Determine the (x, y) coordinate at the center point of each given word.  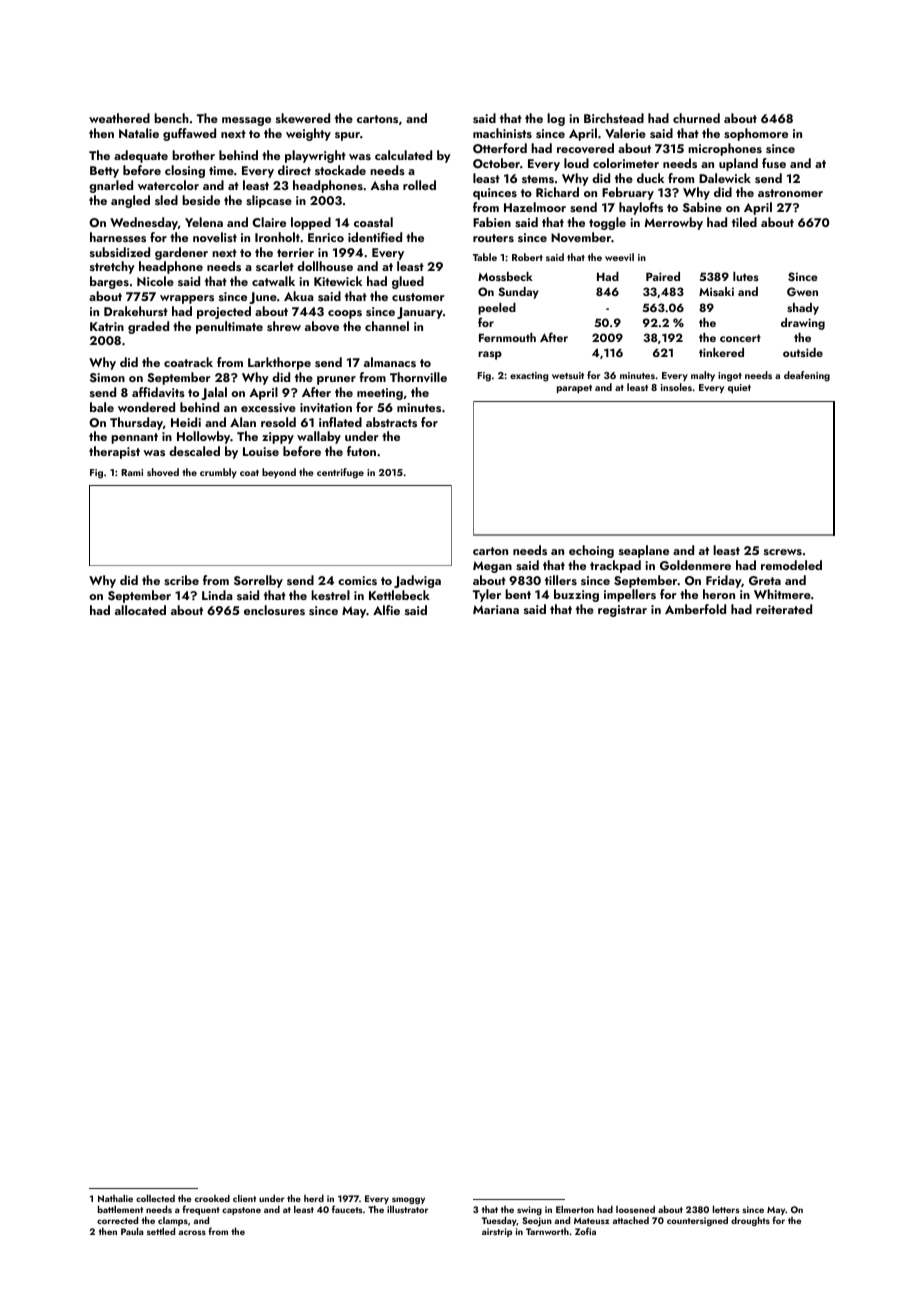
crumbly (218, 473)
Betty (104, 172)
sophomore (756, 134)
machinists (502, 133)
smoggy (408, 1200)
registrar (622, 611)
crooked (212, 1198)
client (244, 1198)
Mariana (496, 609)
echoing (591, 551)
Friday (723, 581)
